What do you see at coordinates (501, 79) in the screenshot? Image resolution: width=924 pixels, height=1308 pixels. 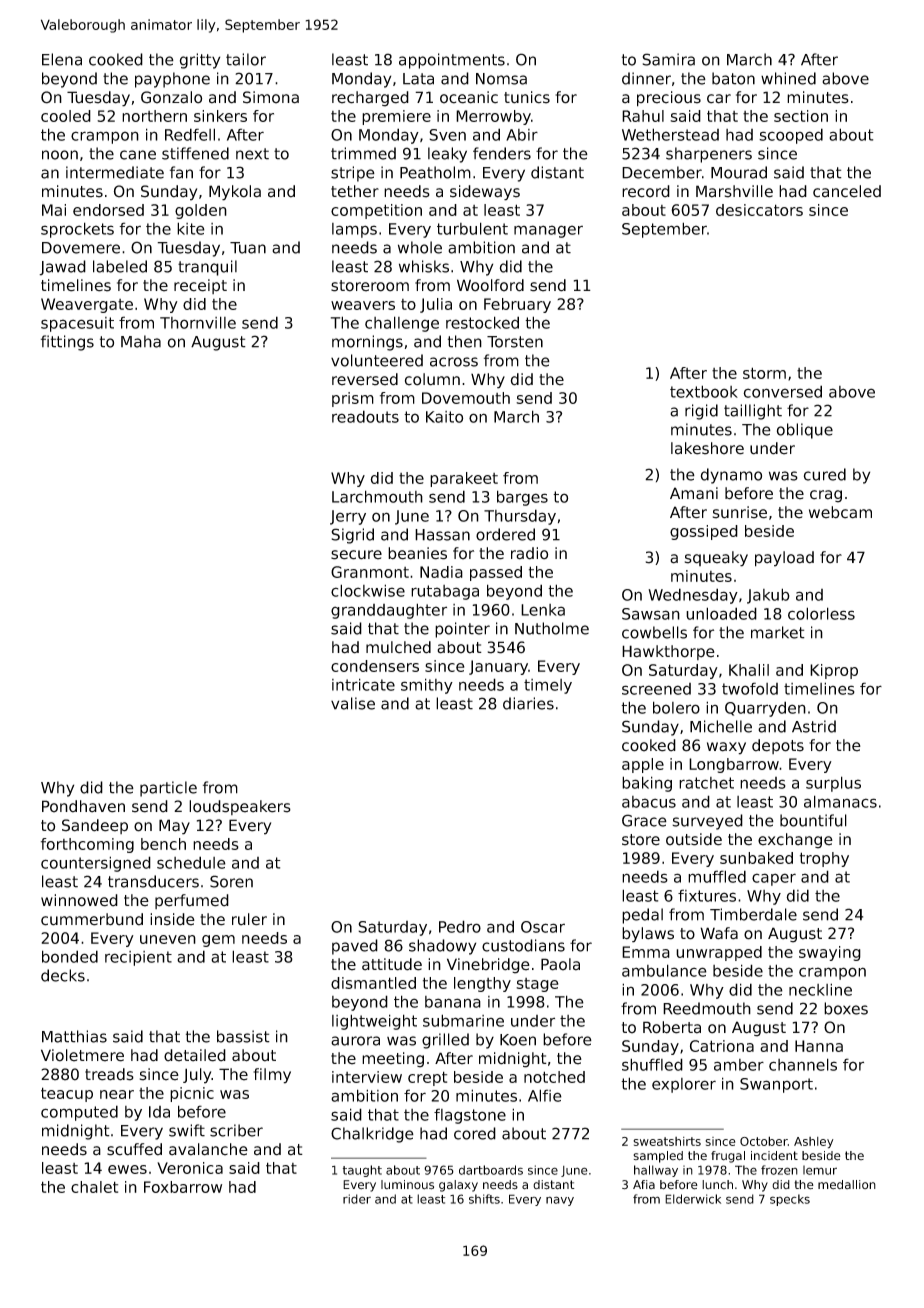 I see `Nomsa` at bounding box center [501, 79].
